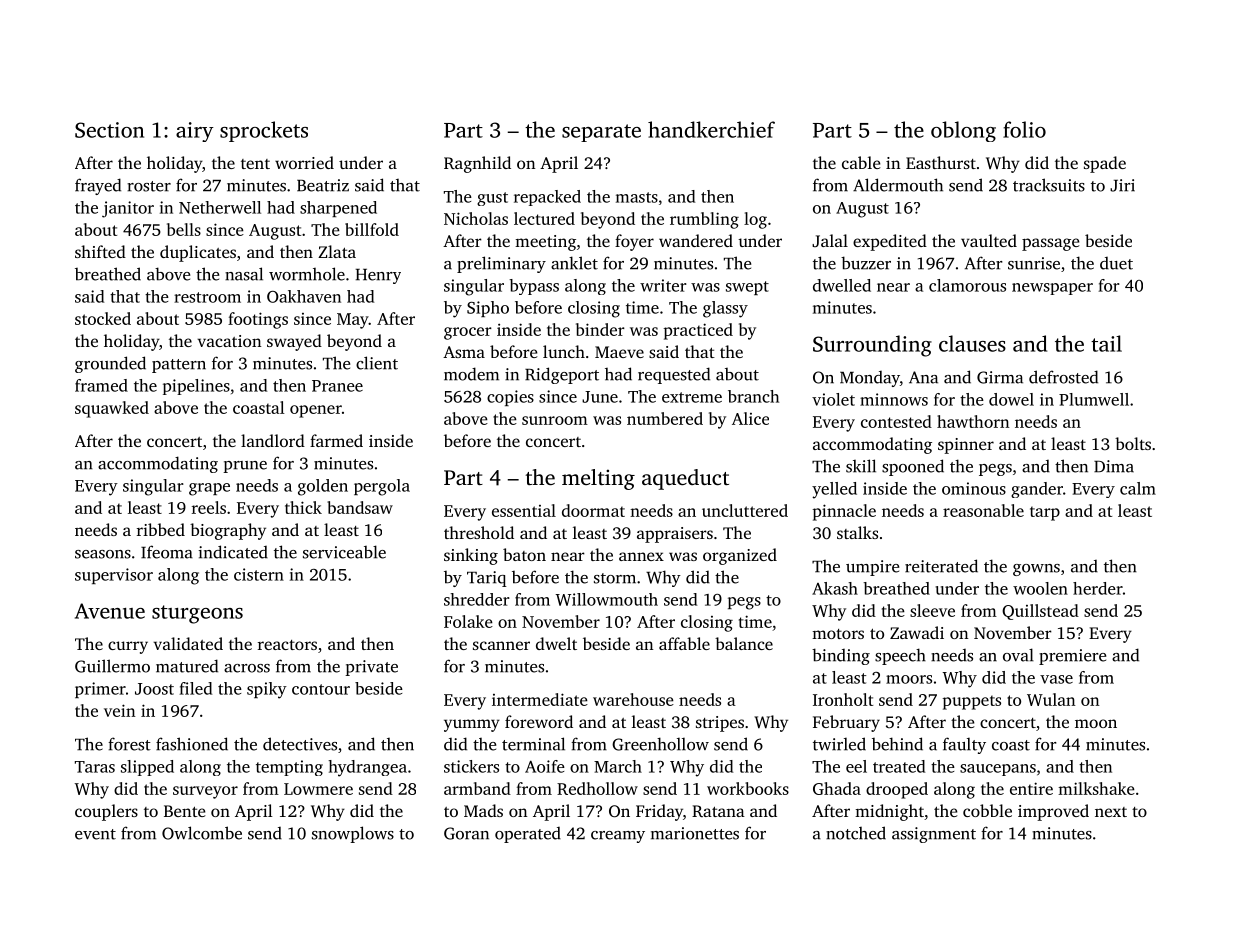 The height and width of the document is (952, 1233). What do you see at coordinates (740, 556) in the document?
I see `organized` at bounding box center [740, 556].
